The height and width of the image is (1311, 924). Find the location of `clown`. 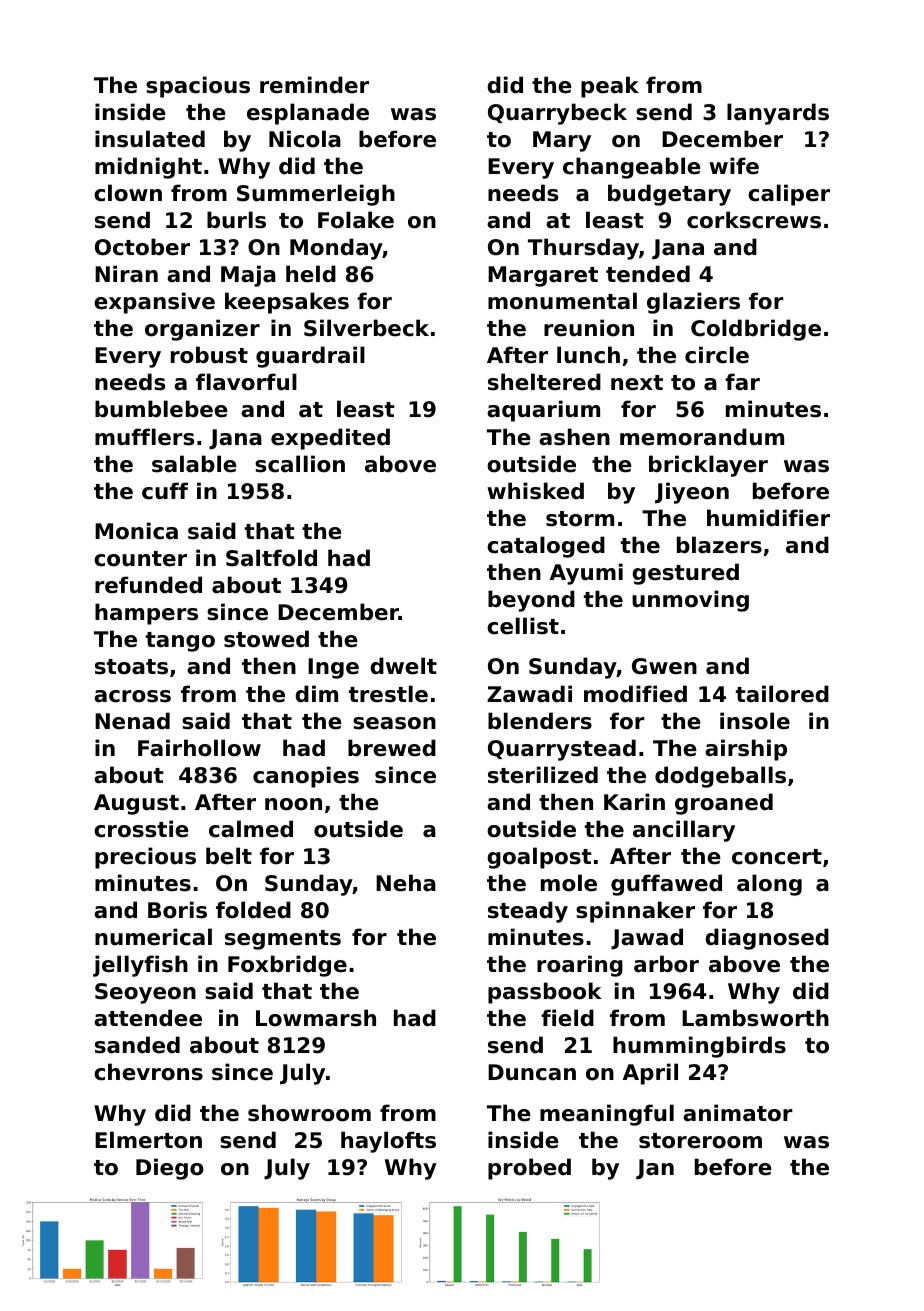

clown is located at coordinates (128, 193).
